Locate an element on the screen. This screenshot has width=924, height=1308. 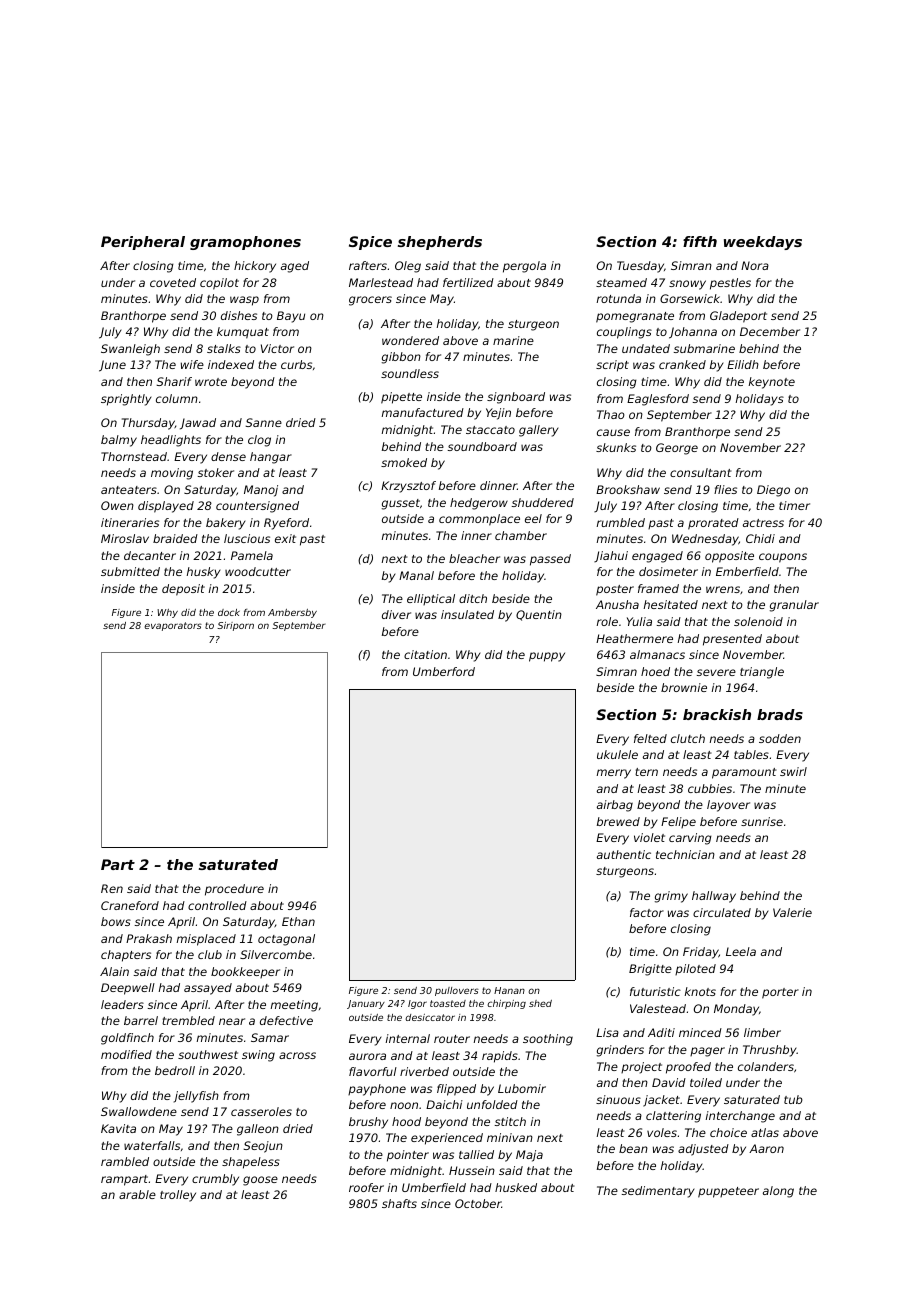
Deepwell is located at coordinates (128, 989).
